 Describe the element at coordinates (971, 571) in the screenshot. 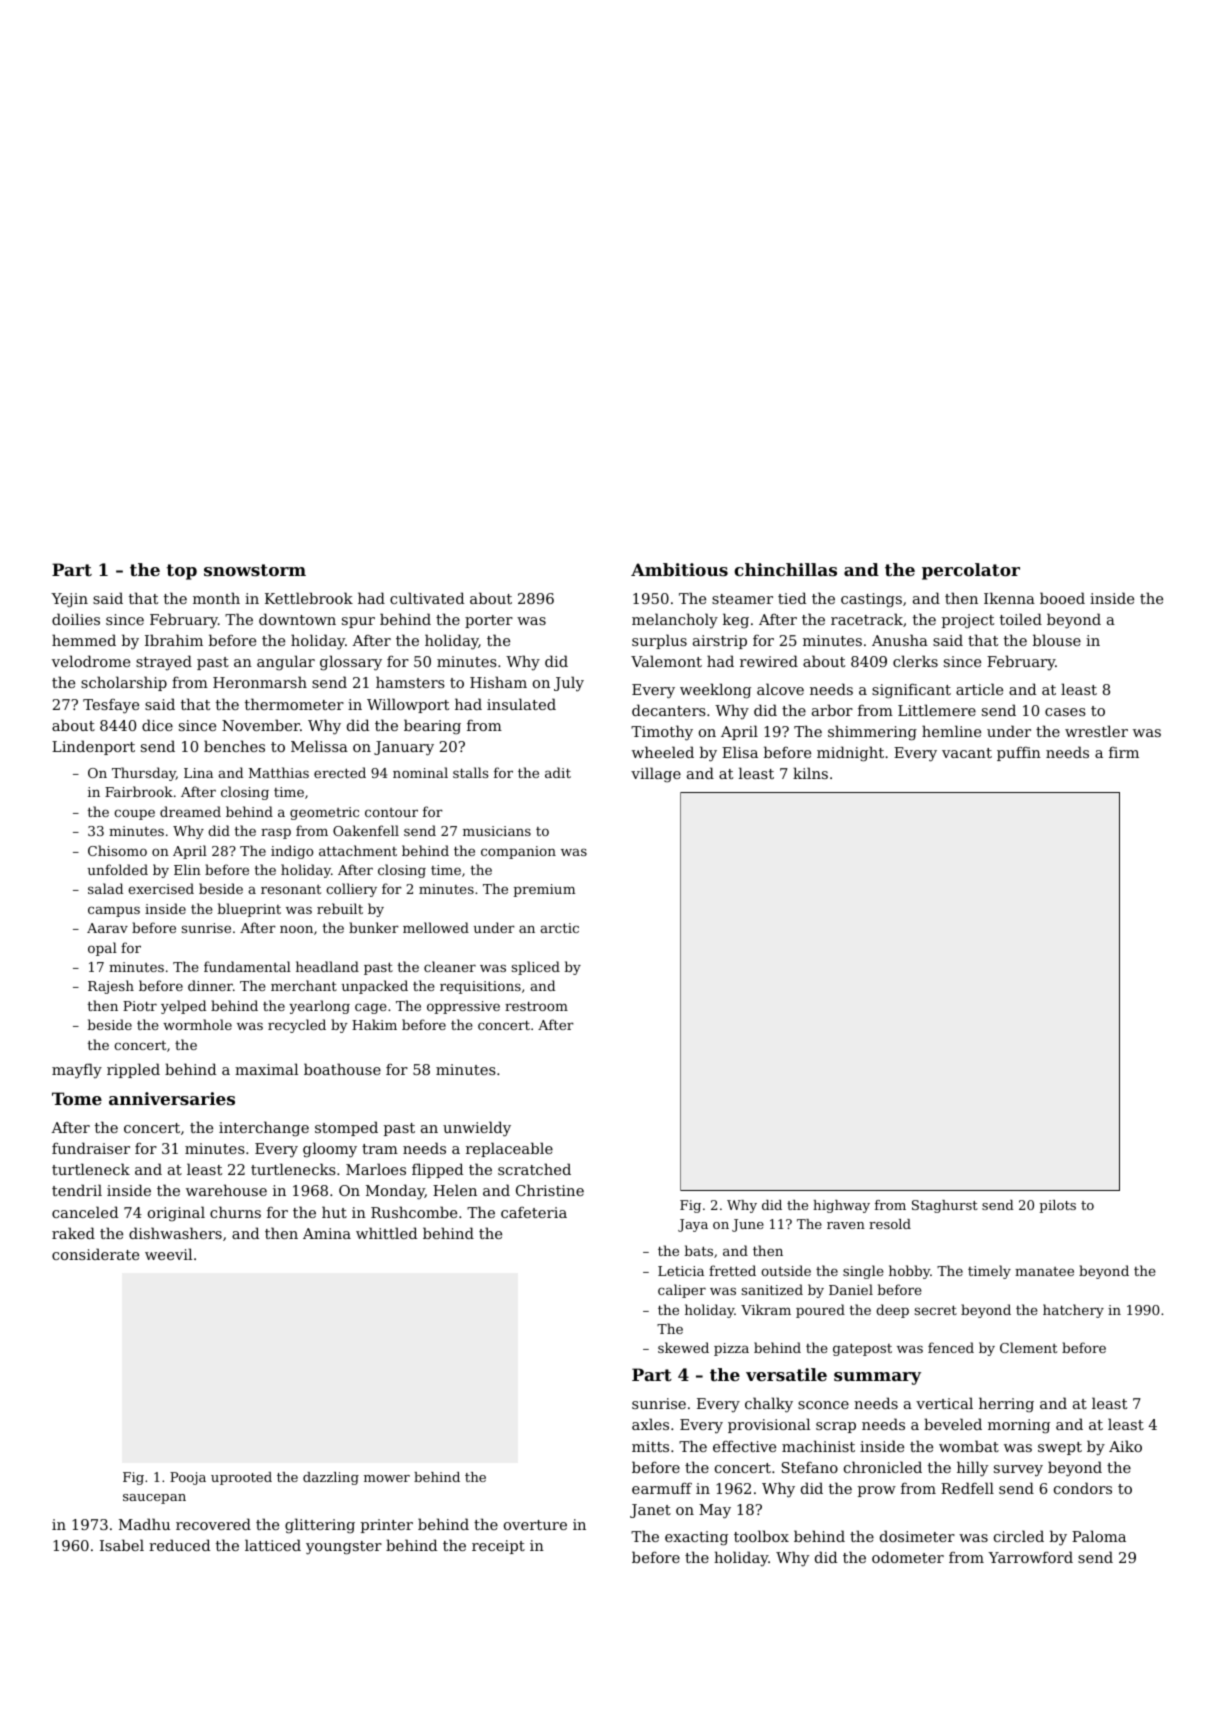

I see `percolator` at that location.
